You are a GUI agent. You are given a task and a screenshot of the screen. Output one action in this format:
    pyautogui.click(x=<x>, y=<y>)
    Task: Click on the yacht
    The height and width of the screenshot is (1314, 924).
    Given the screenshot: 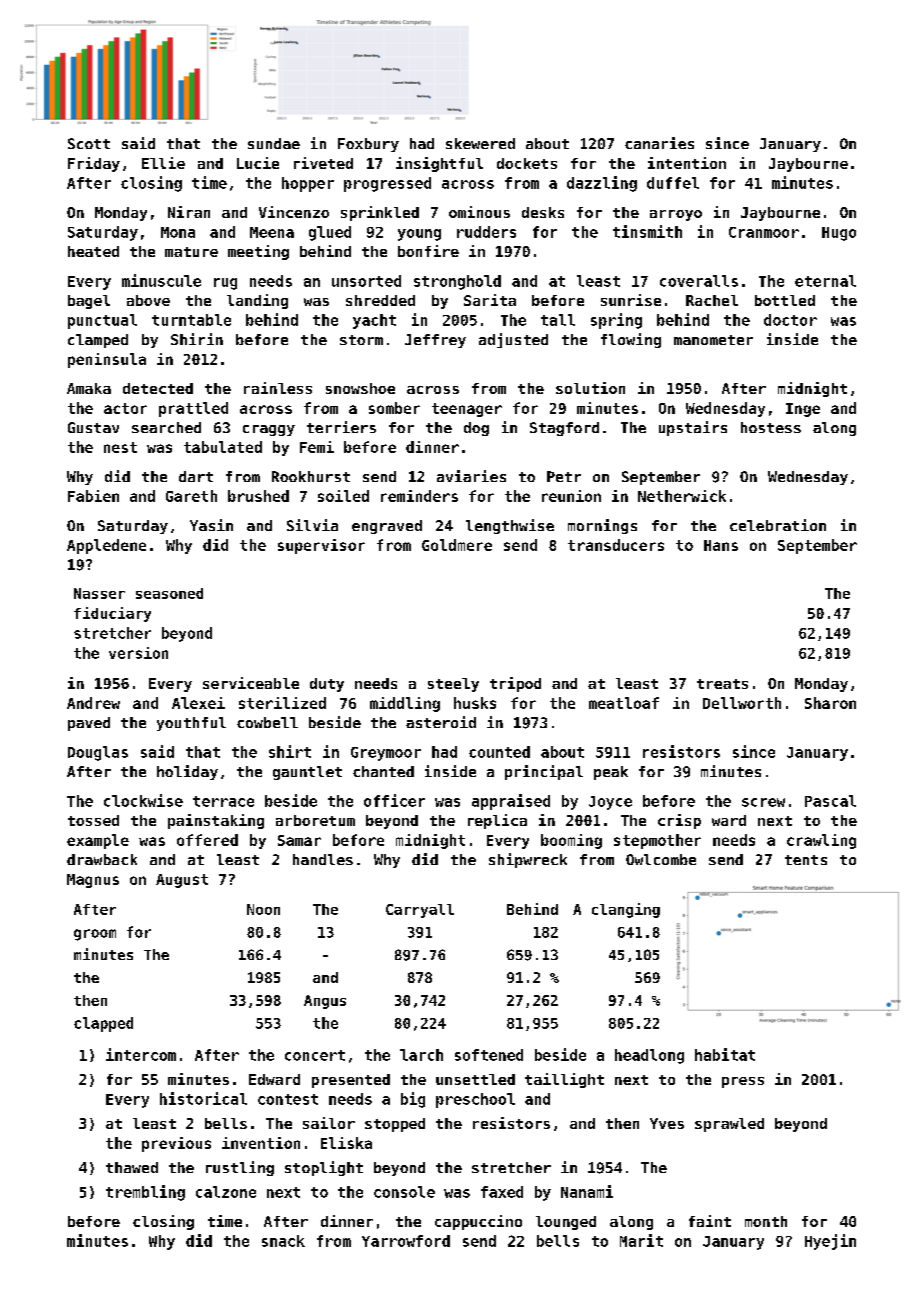 What is the action you would take?
    pyautogui.click(x=374, y=321)
